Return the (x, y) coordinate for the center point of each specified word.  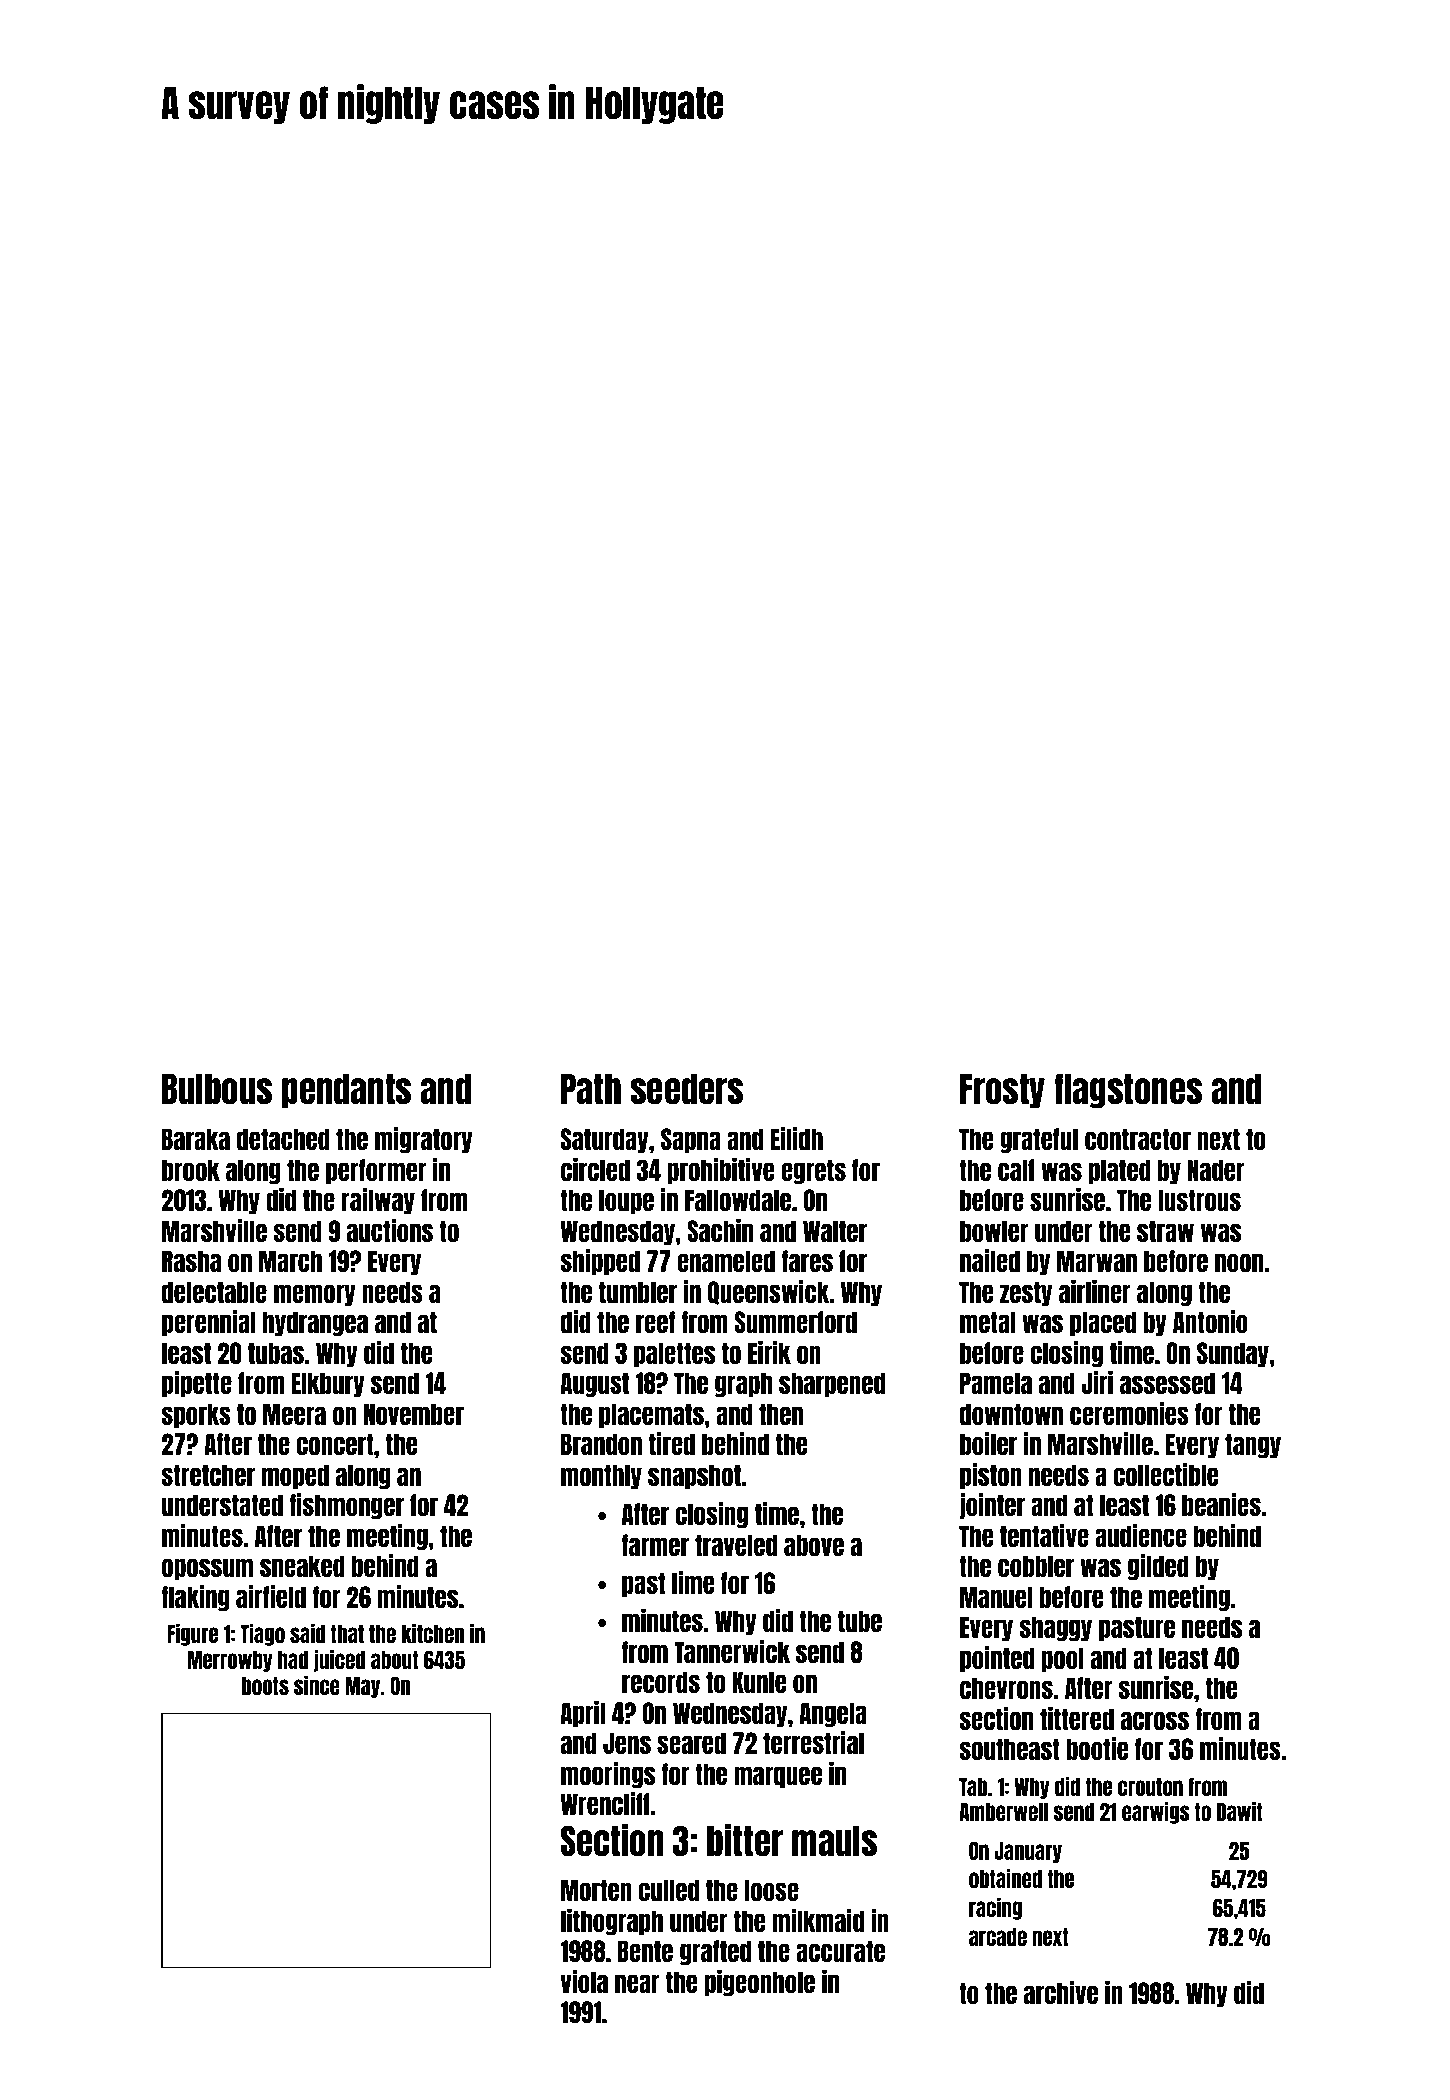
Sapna (691, 1140)
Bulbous (217, 1089)
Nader (1216, 1170)
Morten (596, 1890)
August (594, 1384)
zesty (1026, 1293)
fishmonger (346, 1506)
